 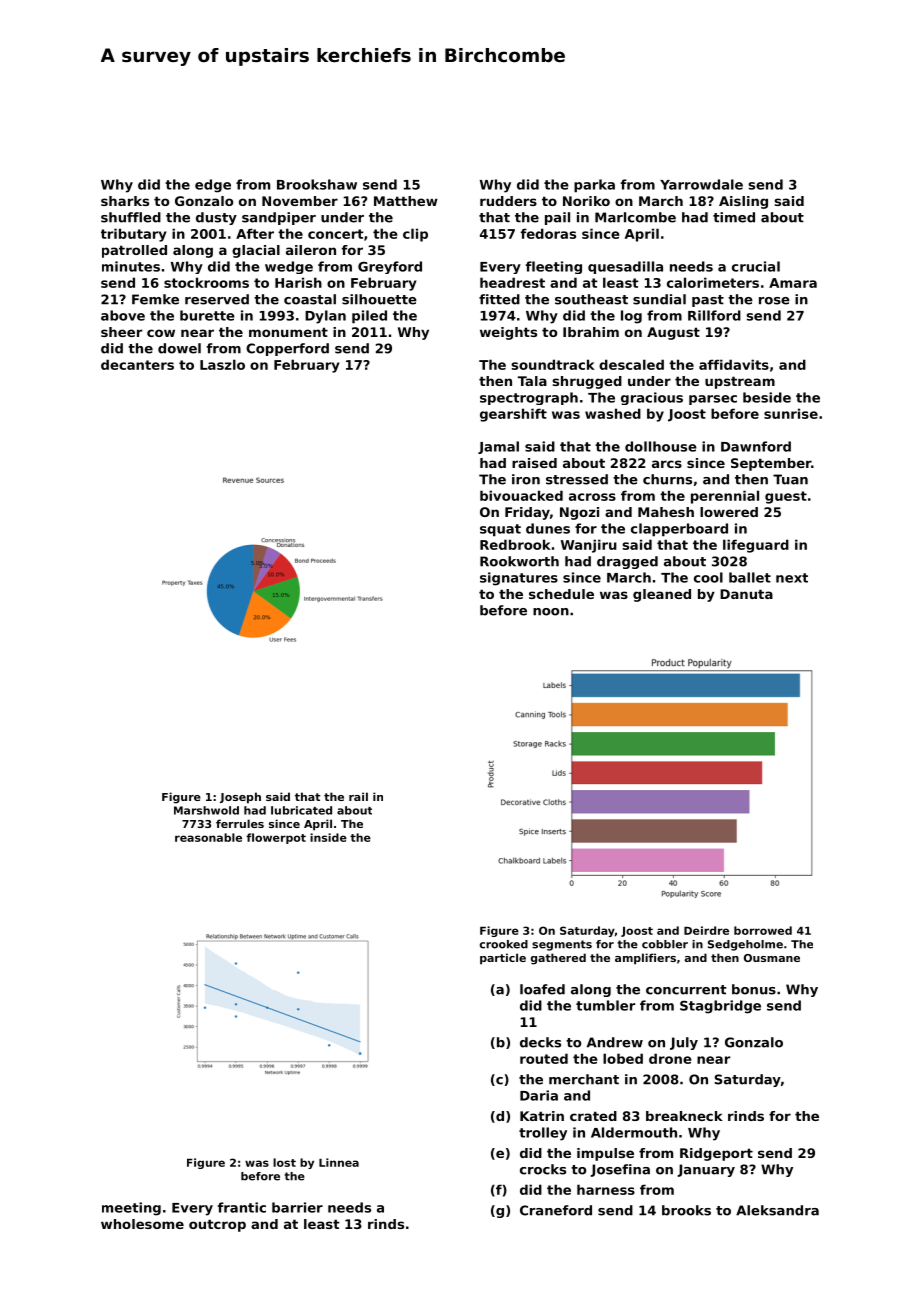 I want to click on sunrise, so click(x=791, y=413).
